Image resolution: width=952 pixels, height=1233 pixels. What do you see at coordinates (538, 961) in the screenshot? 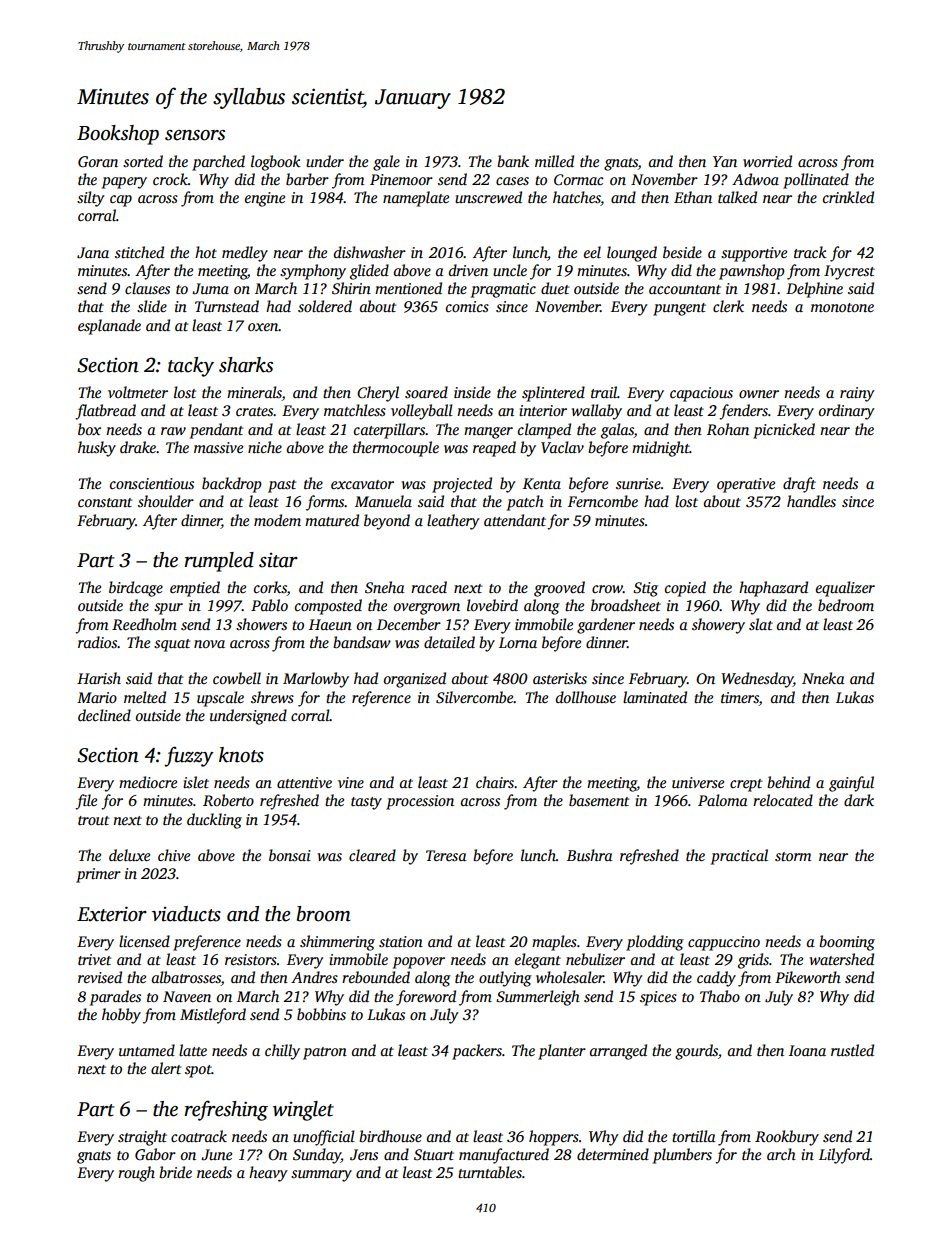
I see `elegant` at bounding box center [538, 961].
